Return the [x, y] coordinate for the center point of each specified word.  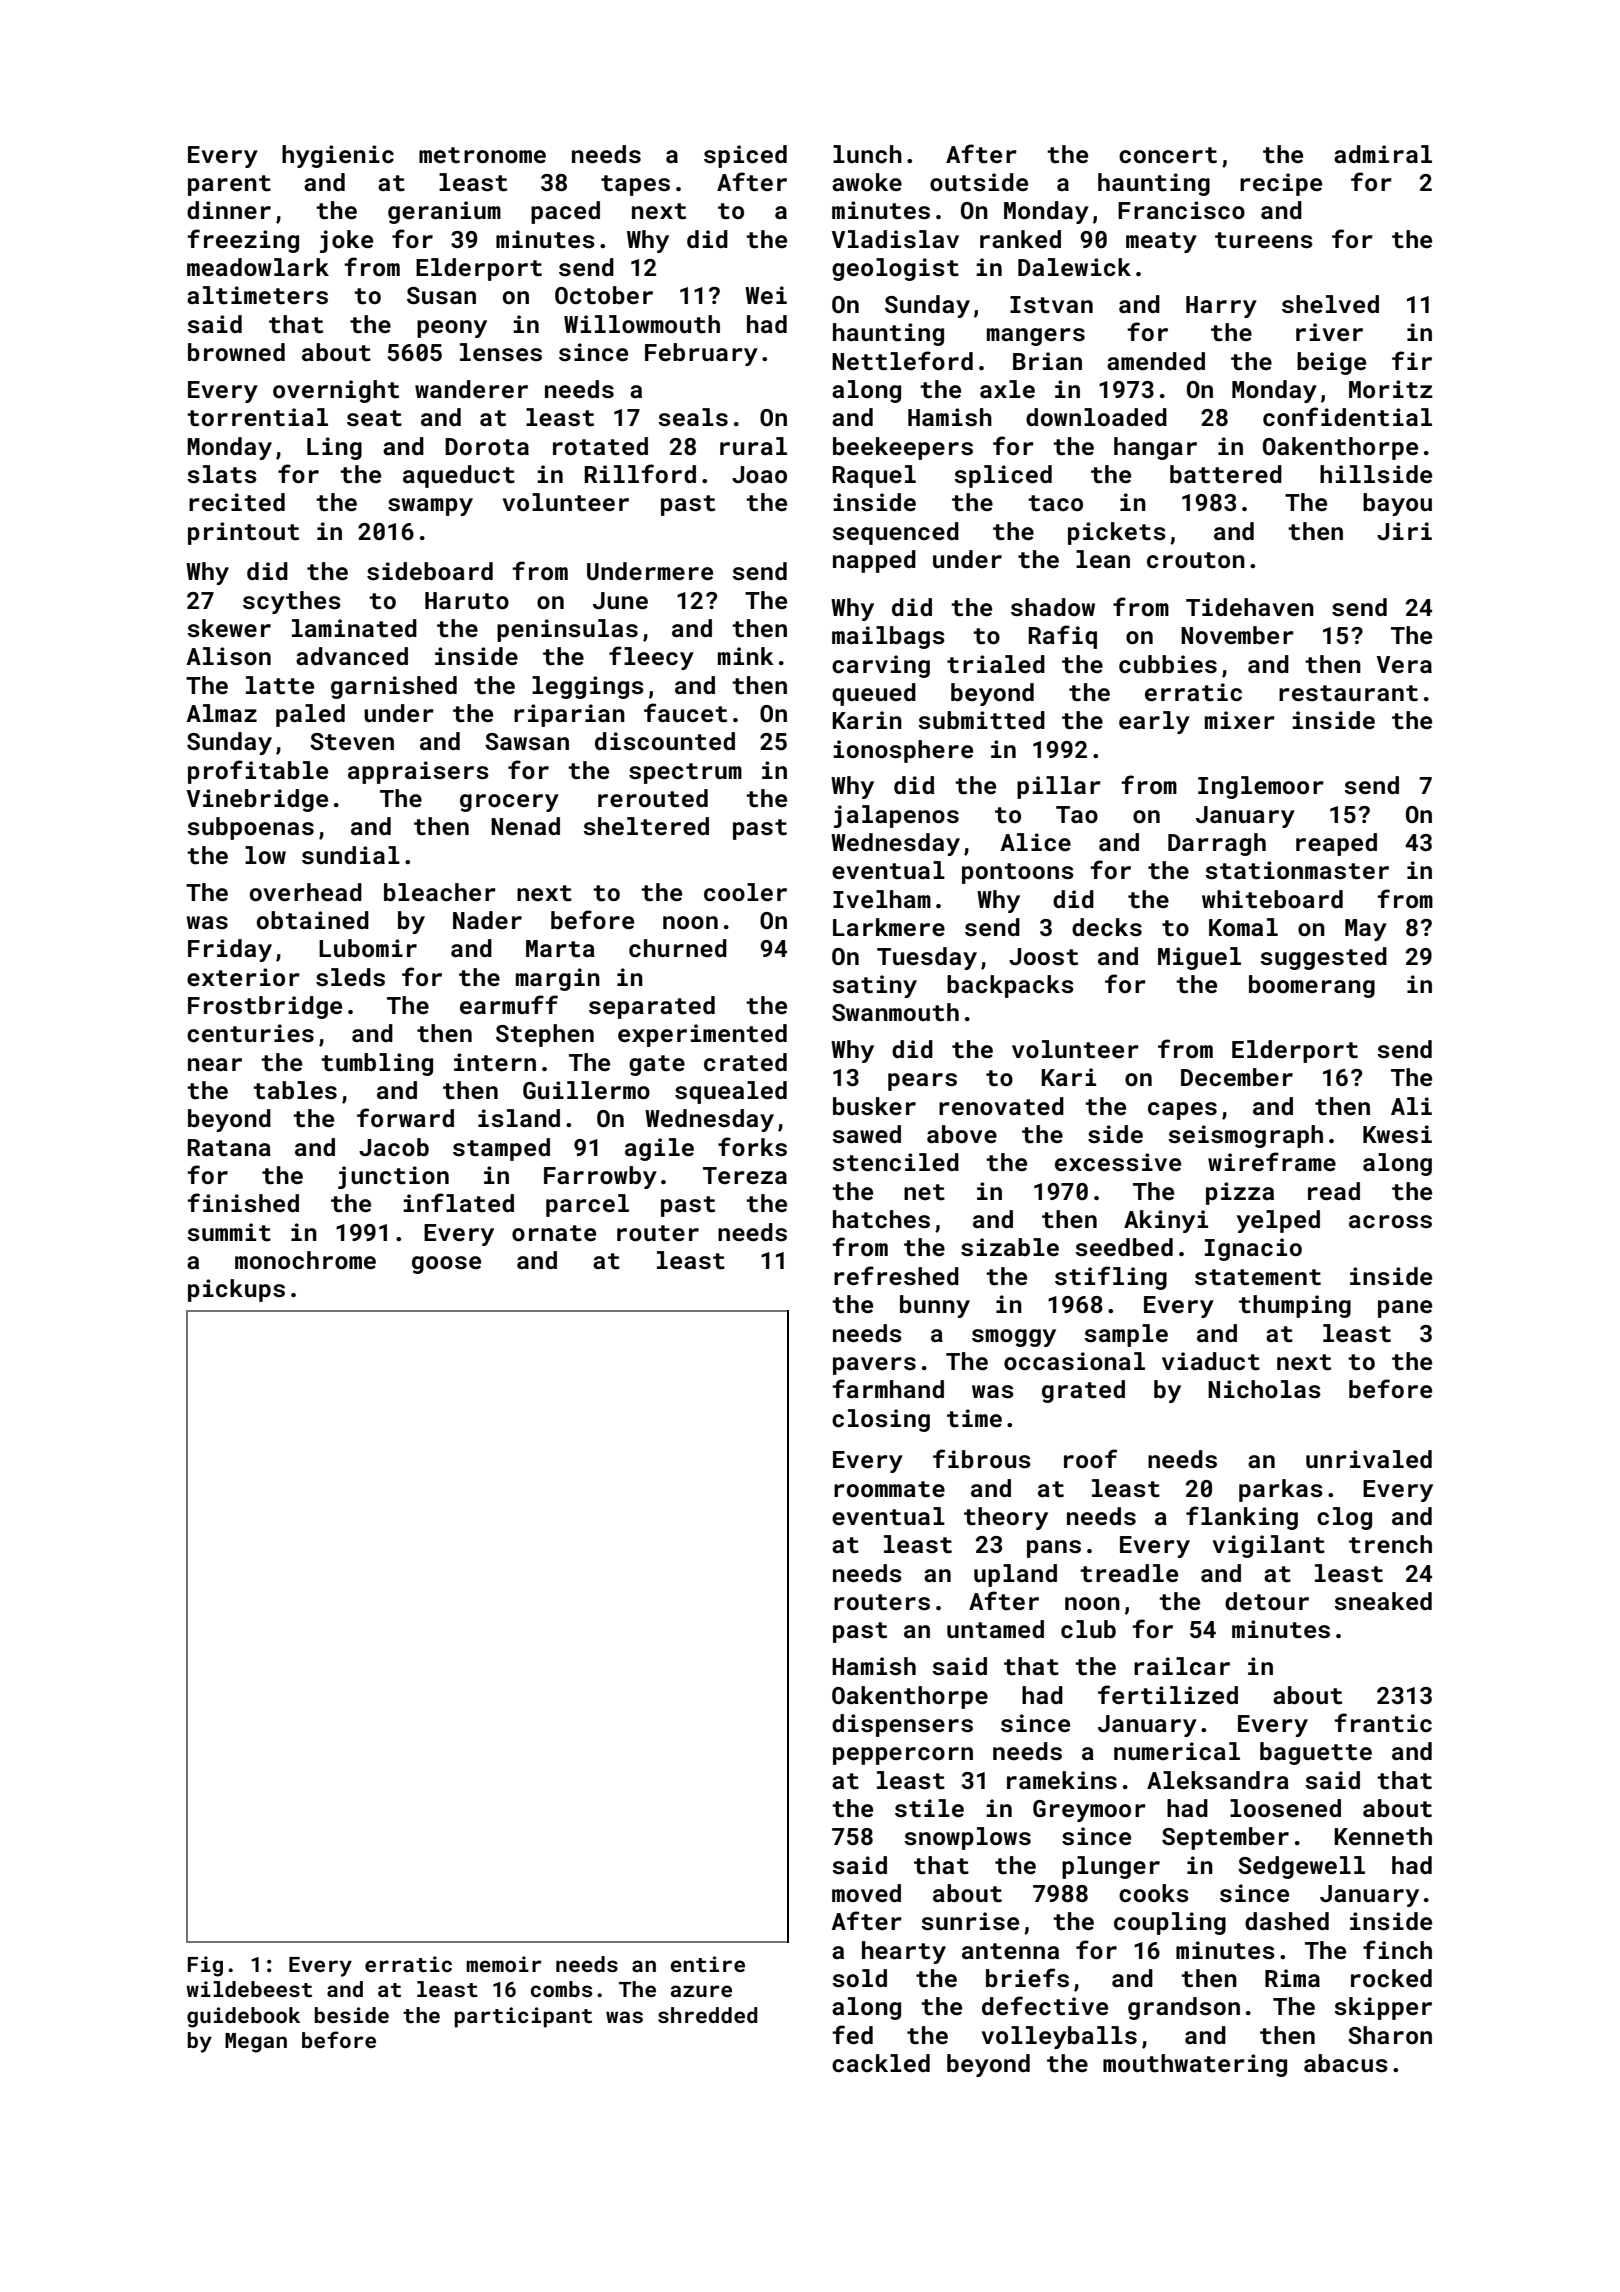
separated [652, 1007]
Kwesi [1397, 1134]
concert [1168, 155]
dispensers [902, 1725]
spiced [745, 156]
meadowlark [258, 267]
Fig [205, 1966]
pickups [236, 1290]
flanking [1242, 1518]
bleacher [440, 892]
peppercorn [903, 1756]
